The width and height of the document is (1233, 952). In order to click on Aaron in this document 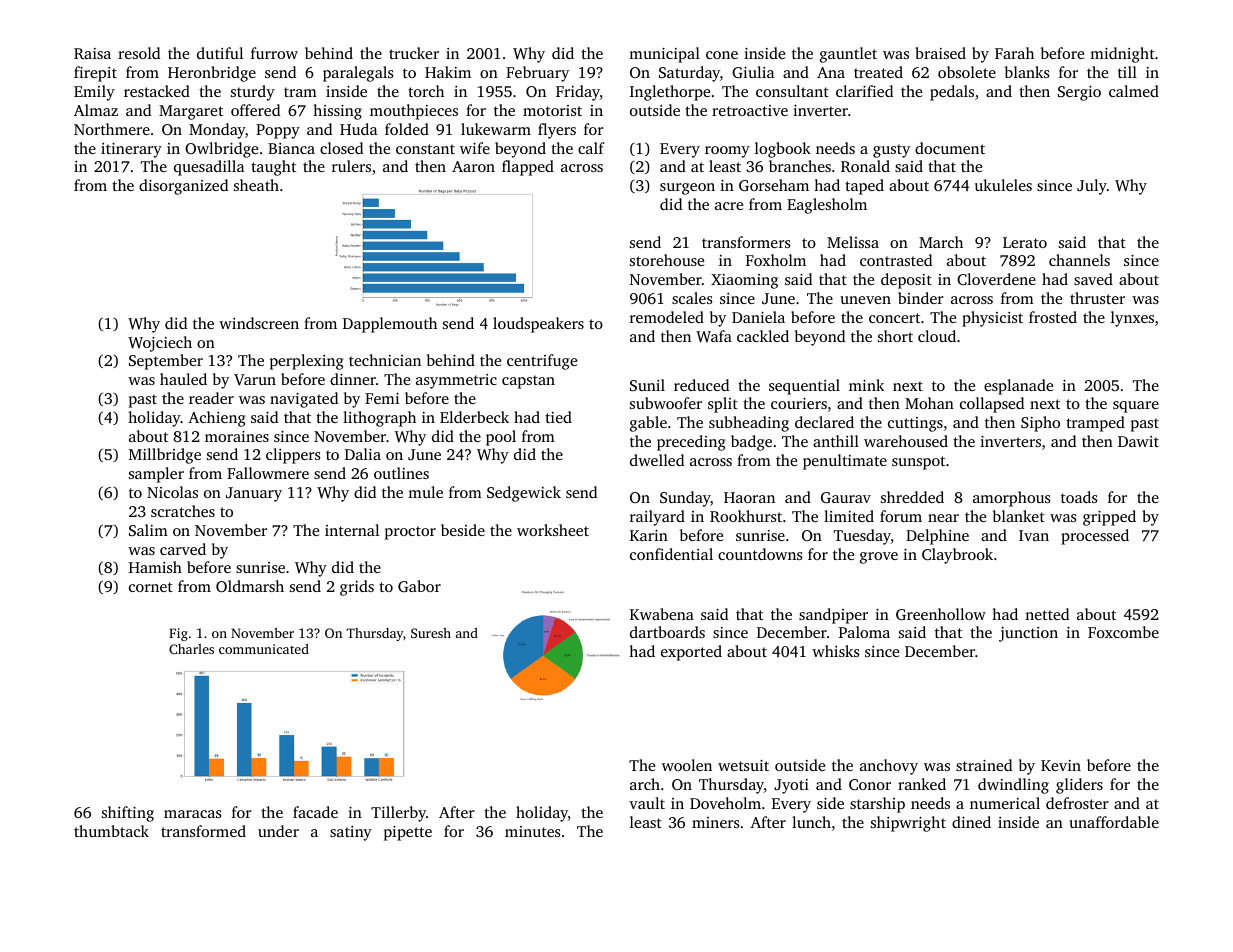, I will do `click(473, 166)`.
